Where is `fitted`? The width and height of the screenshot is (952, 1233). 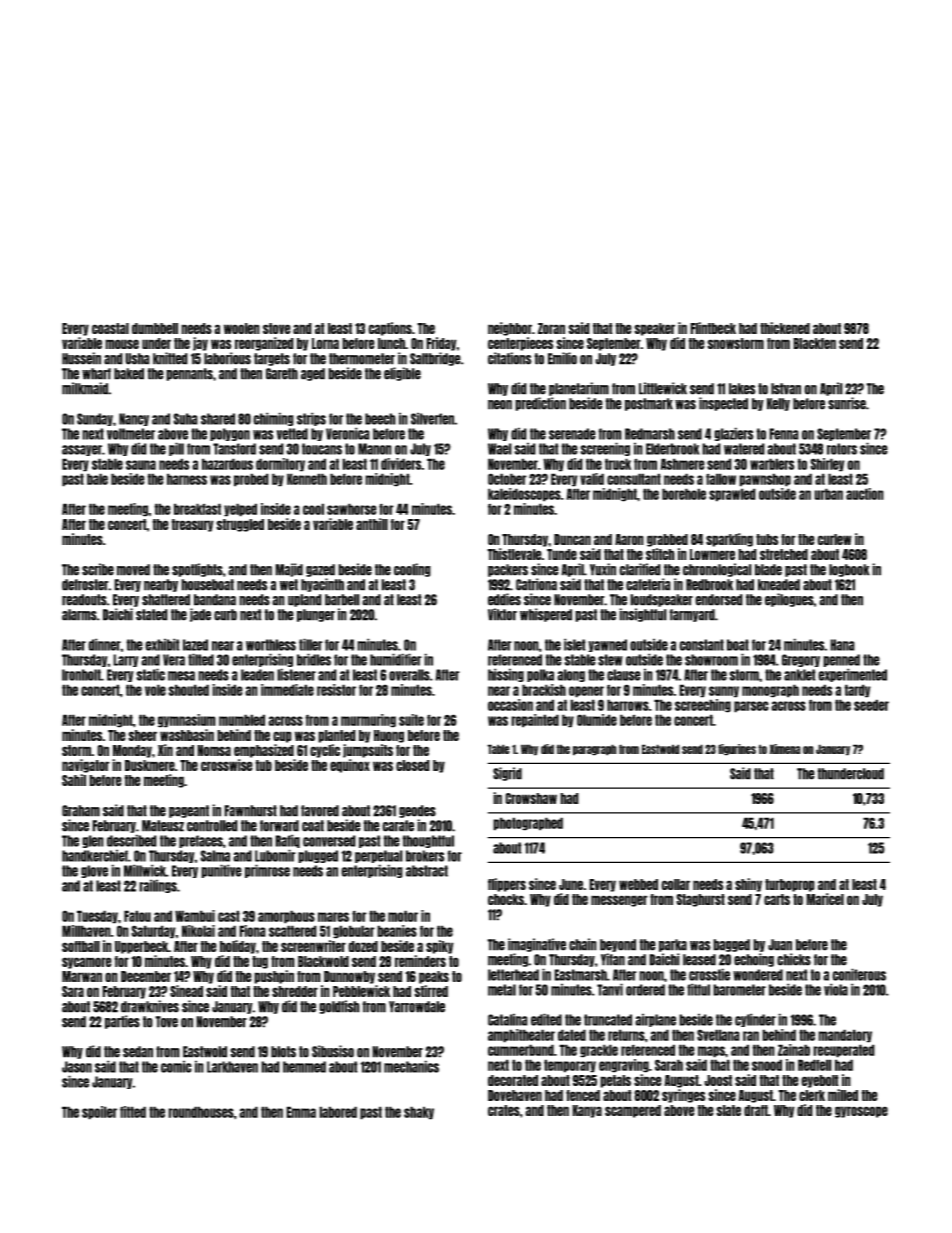
fitted is located at coordinates (133, 1112).
